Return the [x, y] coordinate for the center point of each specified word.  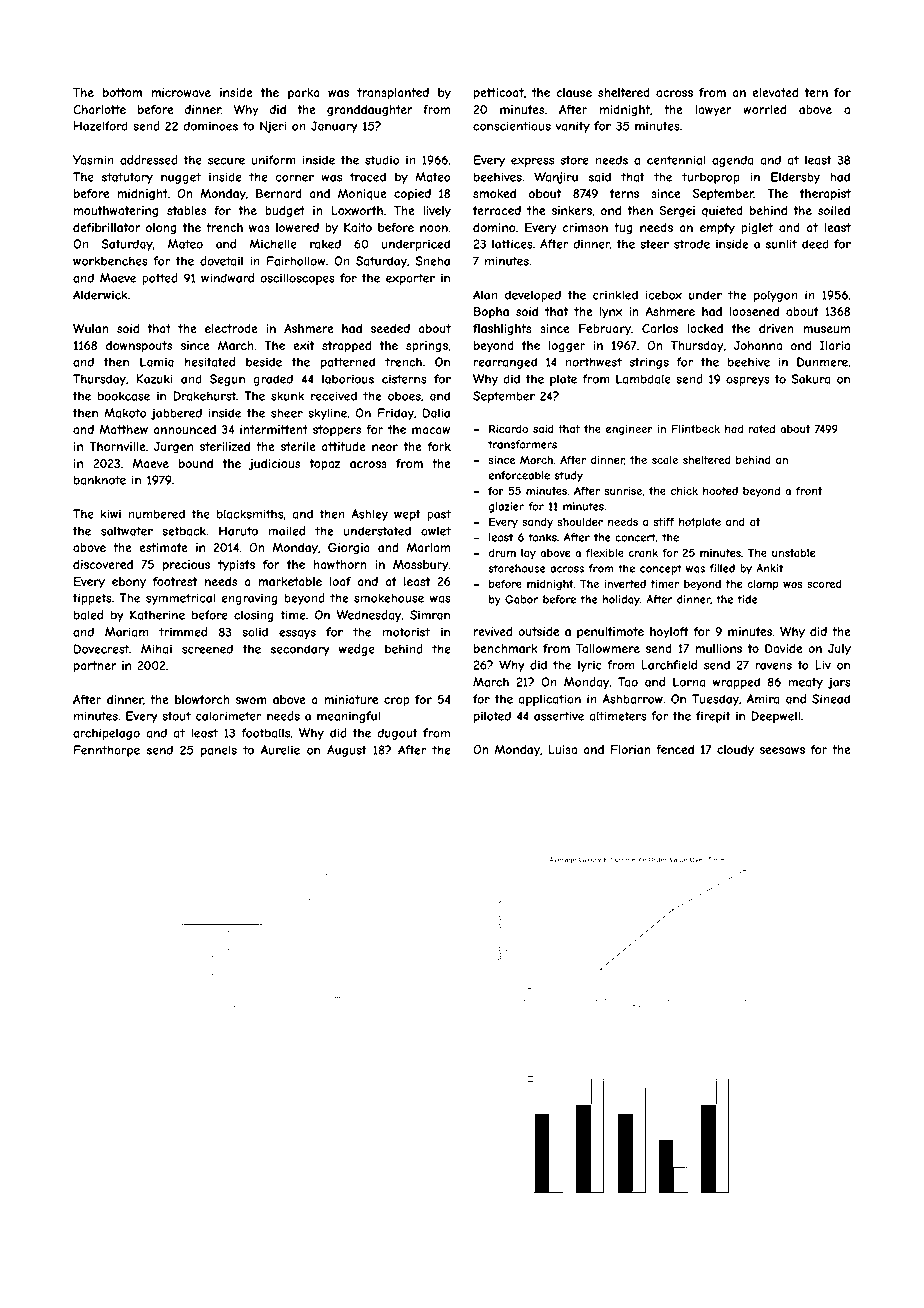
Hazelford [101, 126]
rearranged [505, 363]
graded [273, 380]
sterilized [225, 446]
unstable [794, 553]
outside [538, 631]
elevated [775, 92]
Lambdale [643, 379]
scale [665, 460]
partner [95, 667]
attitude [344, 446]
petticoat [499, 94]
